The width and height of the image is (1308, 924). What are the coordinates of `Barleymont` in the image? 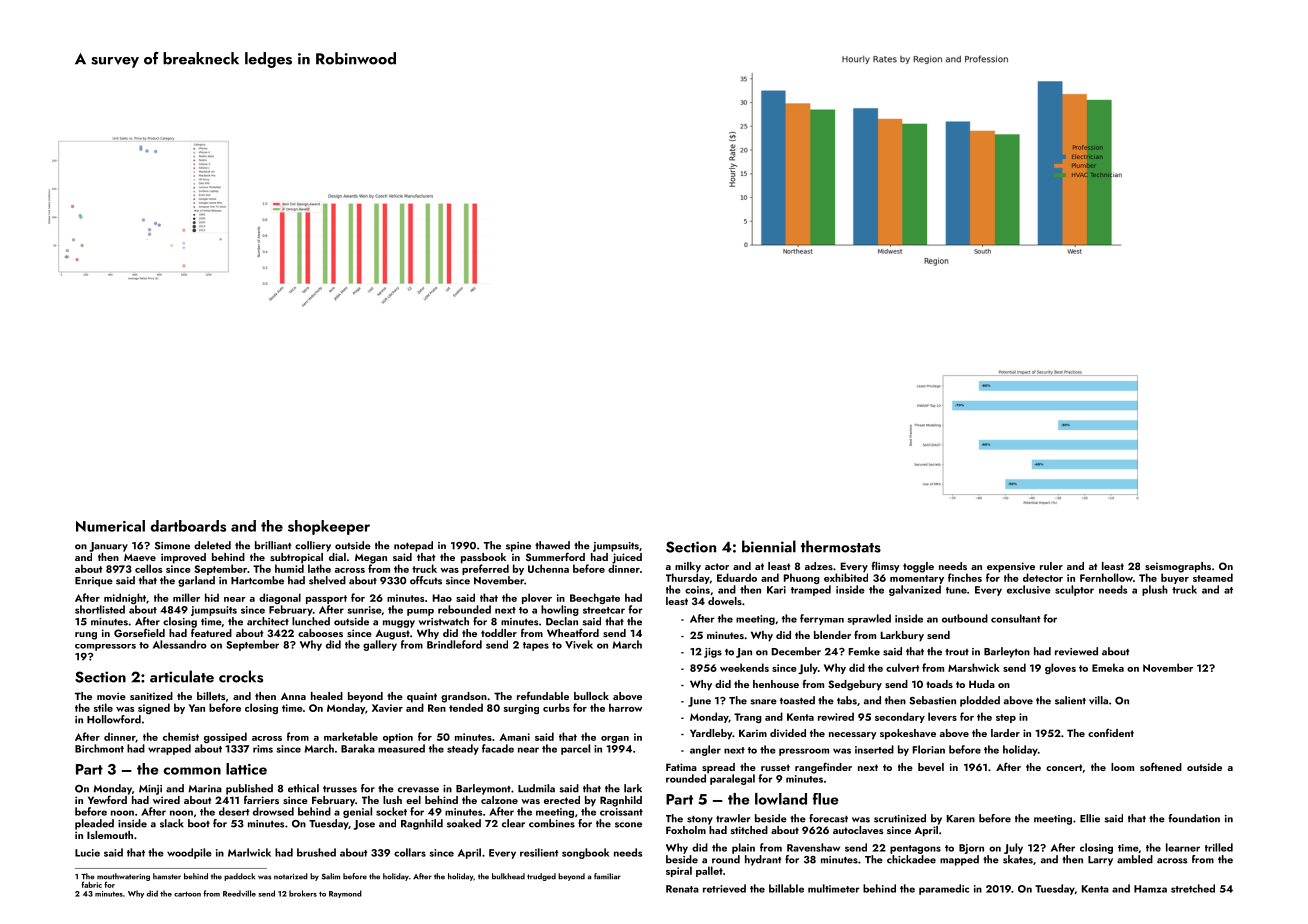 It's located at (483, 789).
